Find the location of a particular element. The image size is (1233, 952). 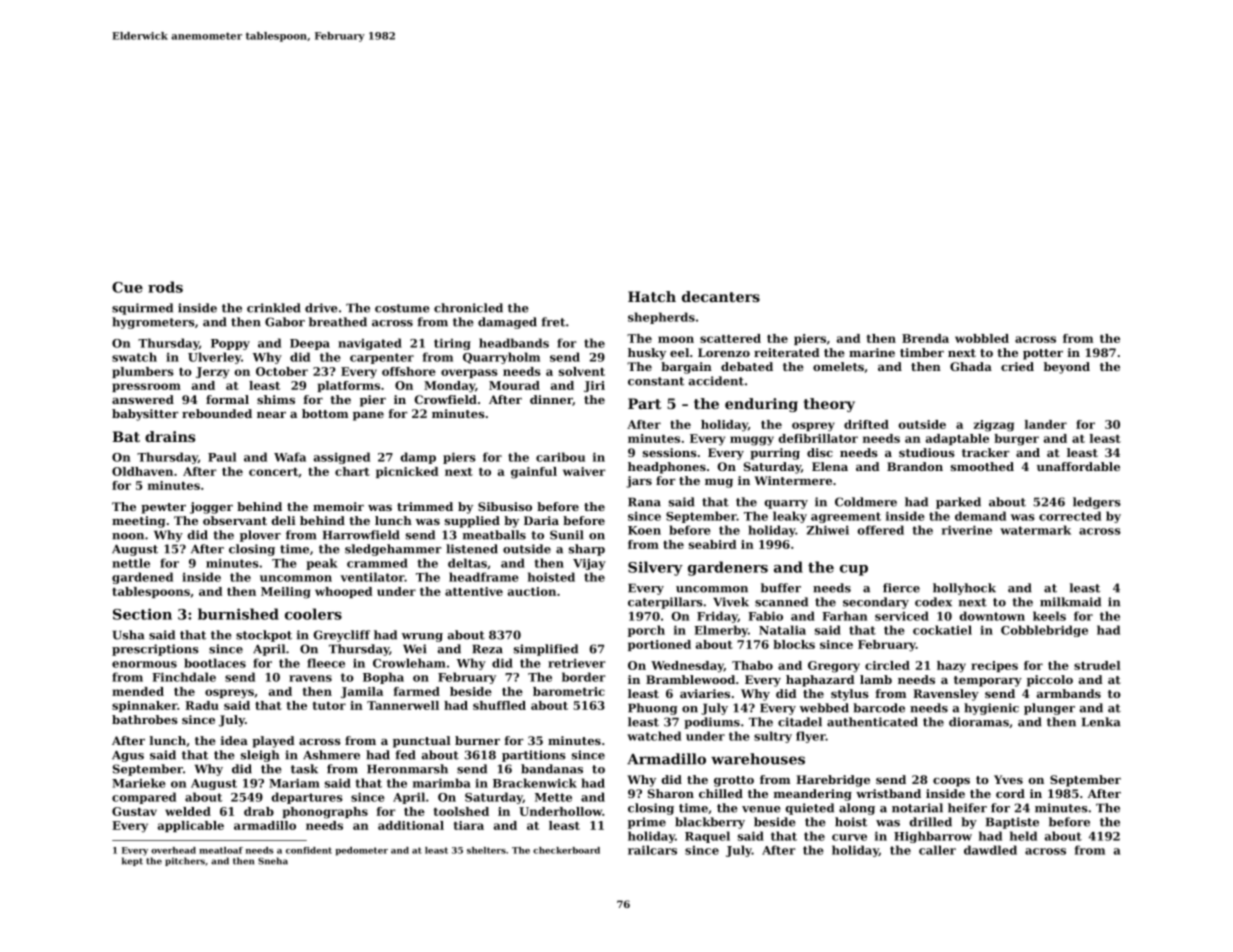

tutor is located at coordinates (329, 706).
